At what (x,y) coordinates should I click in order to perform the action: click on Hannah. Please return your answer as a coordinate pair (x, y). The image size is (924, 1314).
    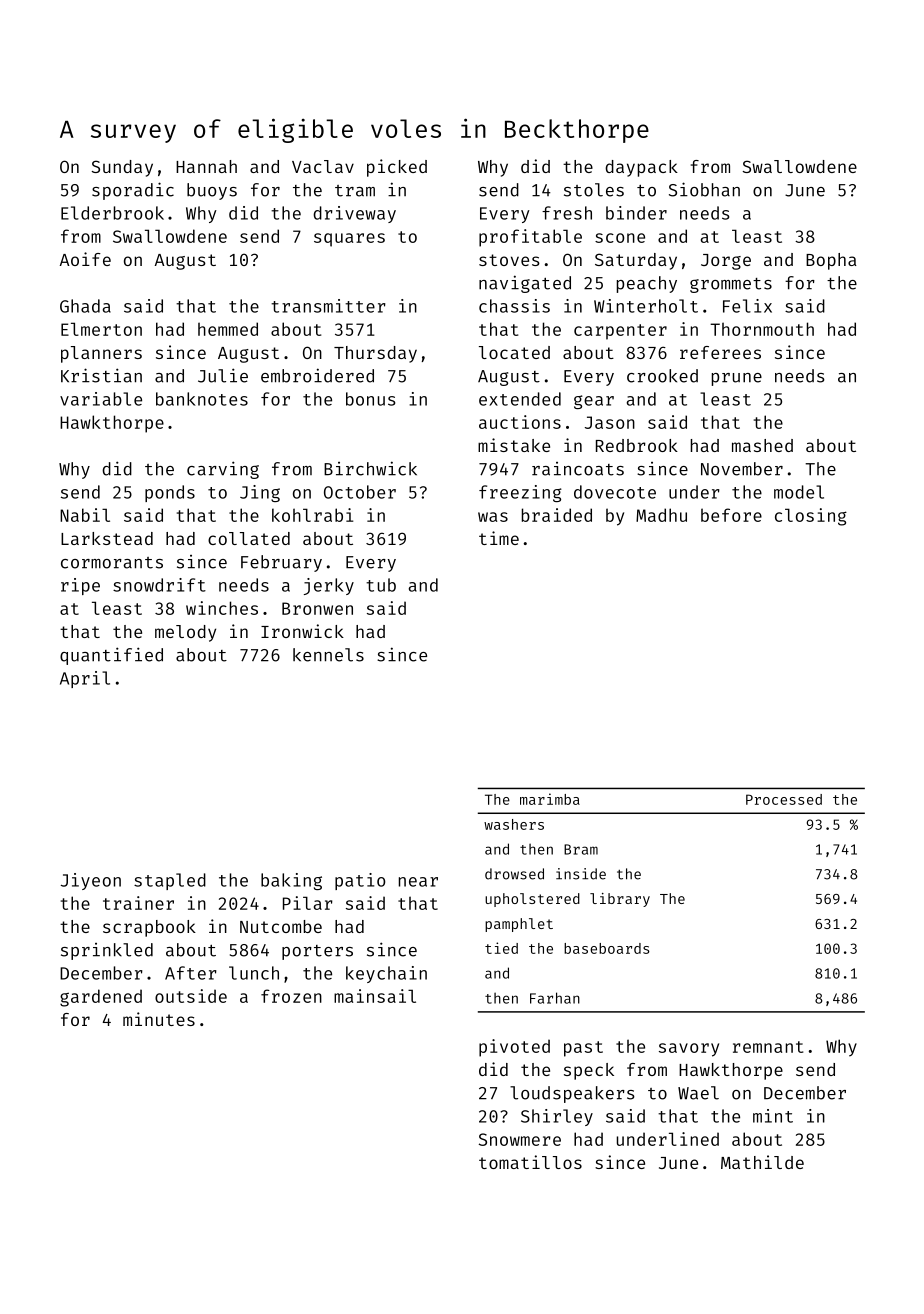
    Looking at the image, I should click on (206, 166).
